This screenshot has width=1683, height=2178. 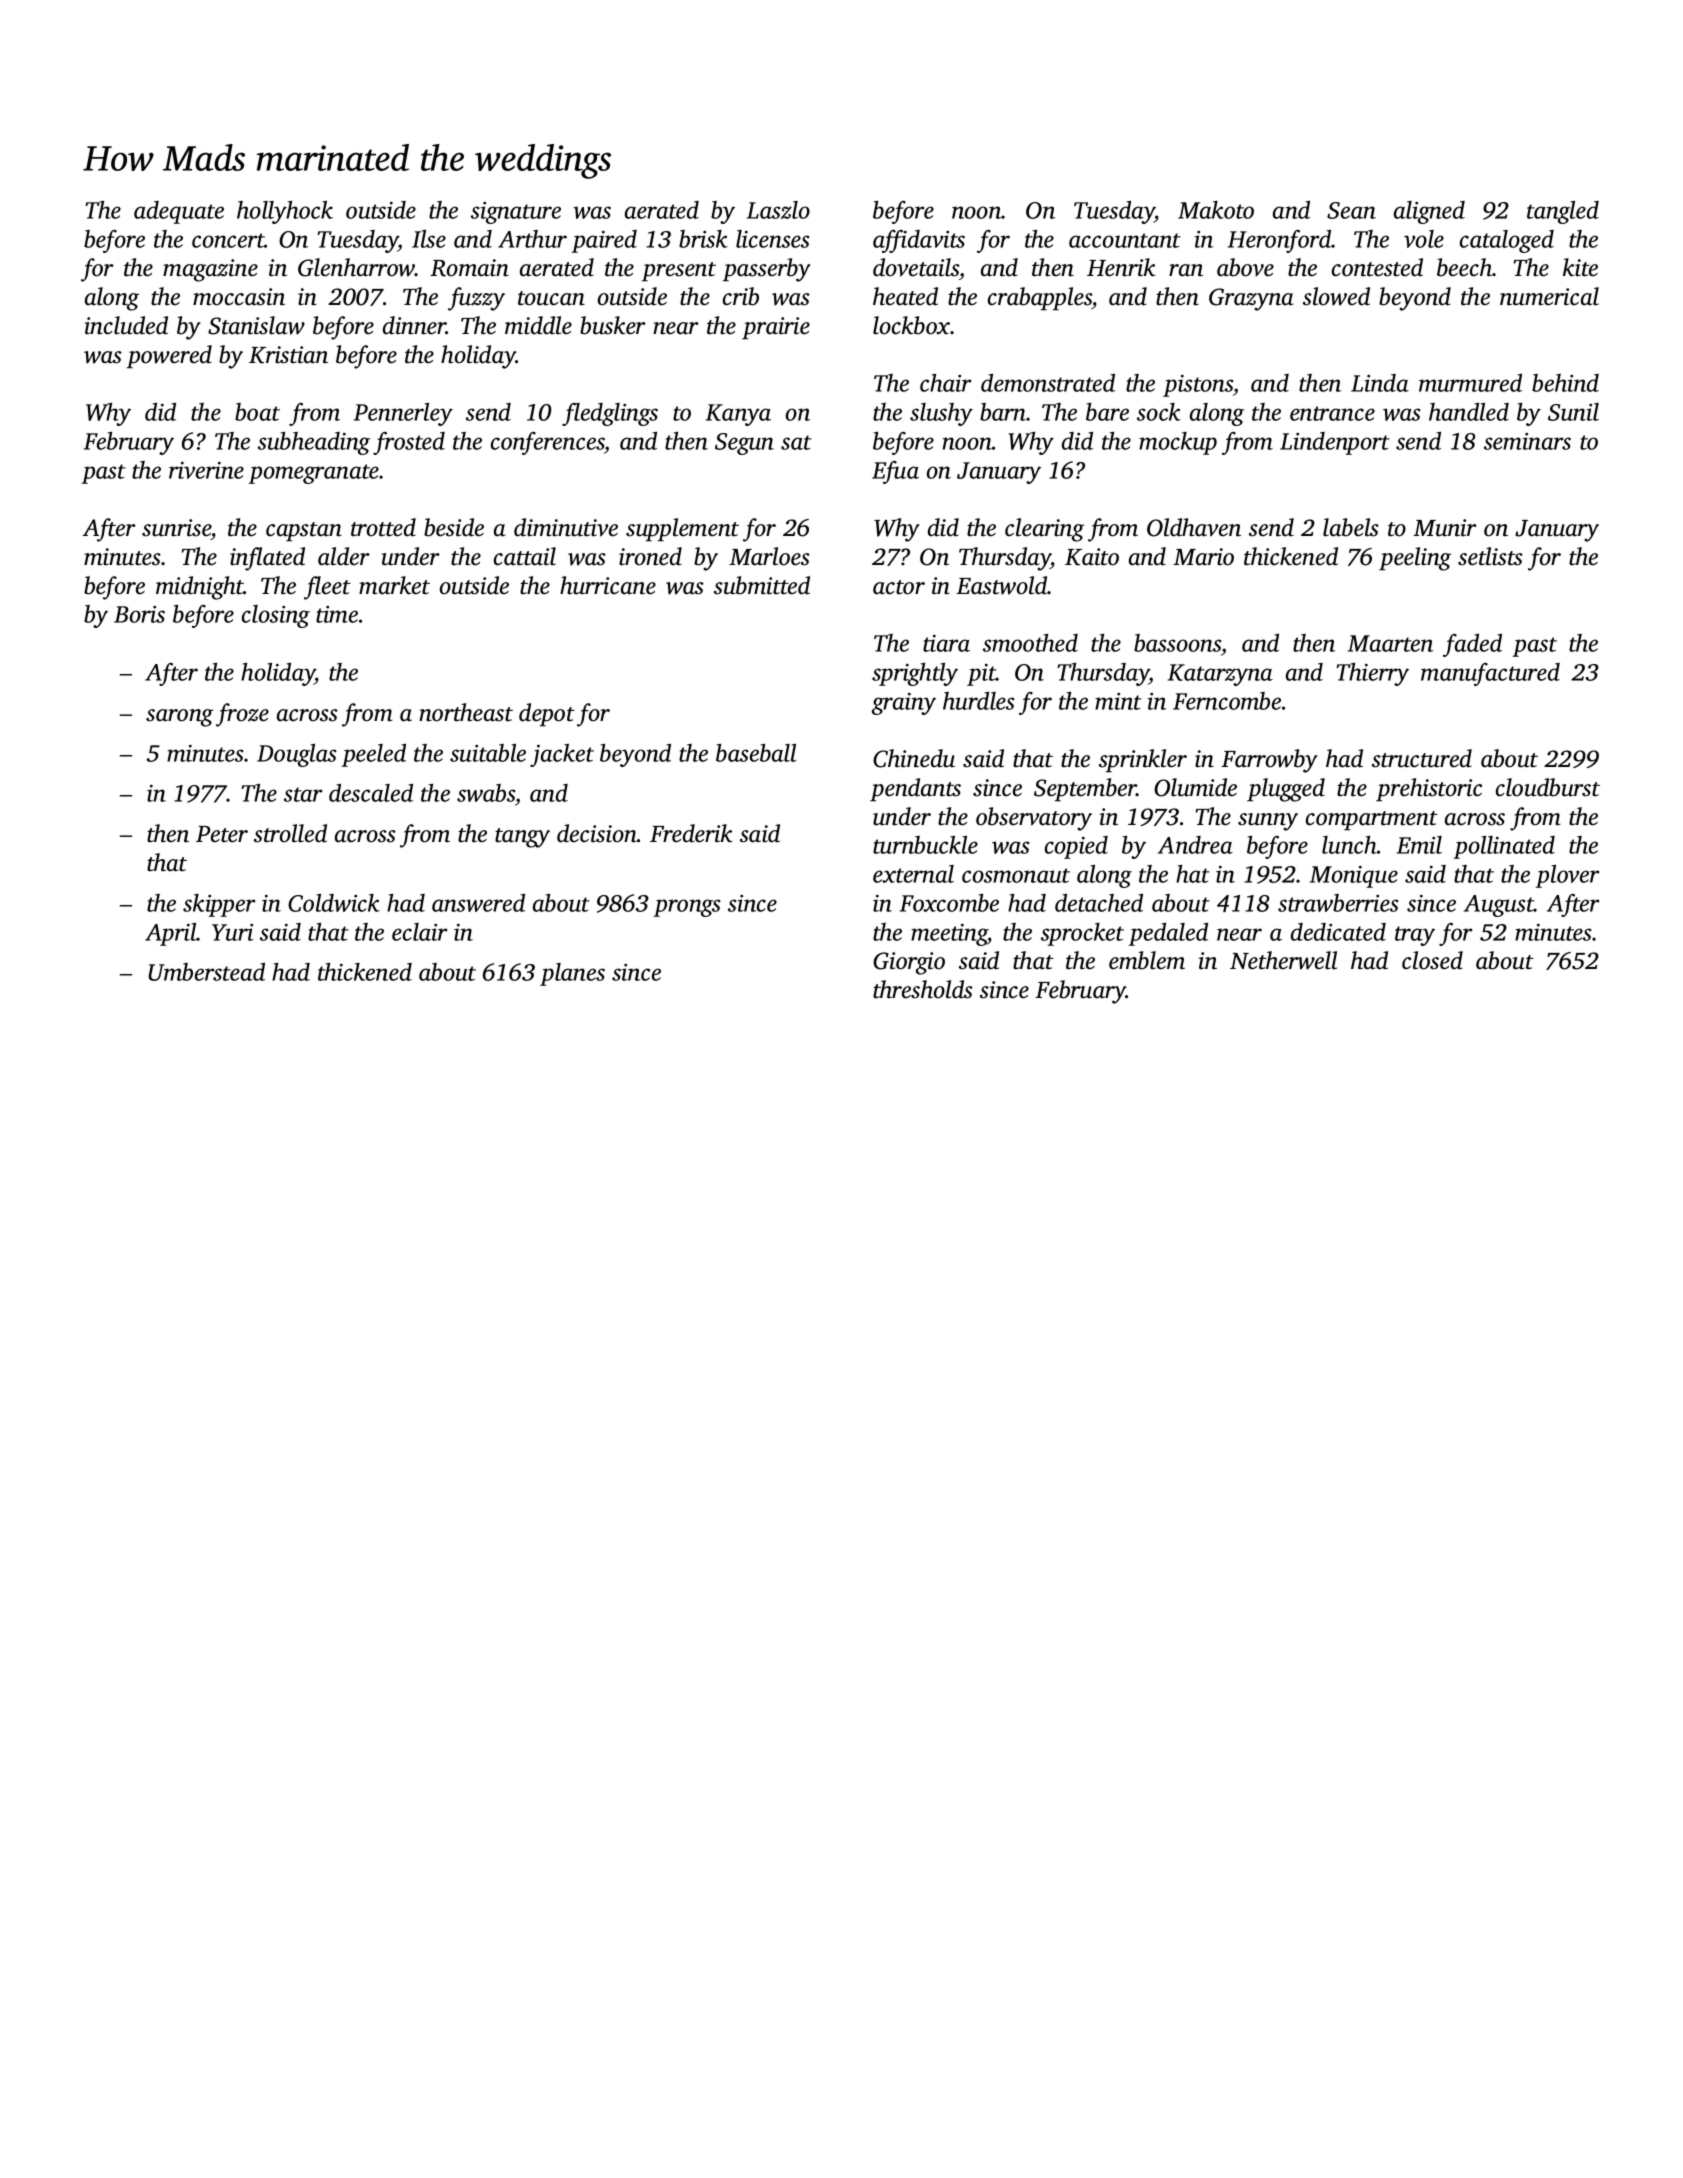 I want to click on swabs, so click(x=486, y=793).
